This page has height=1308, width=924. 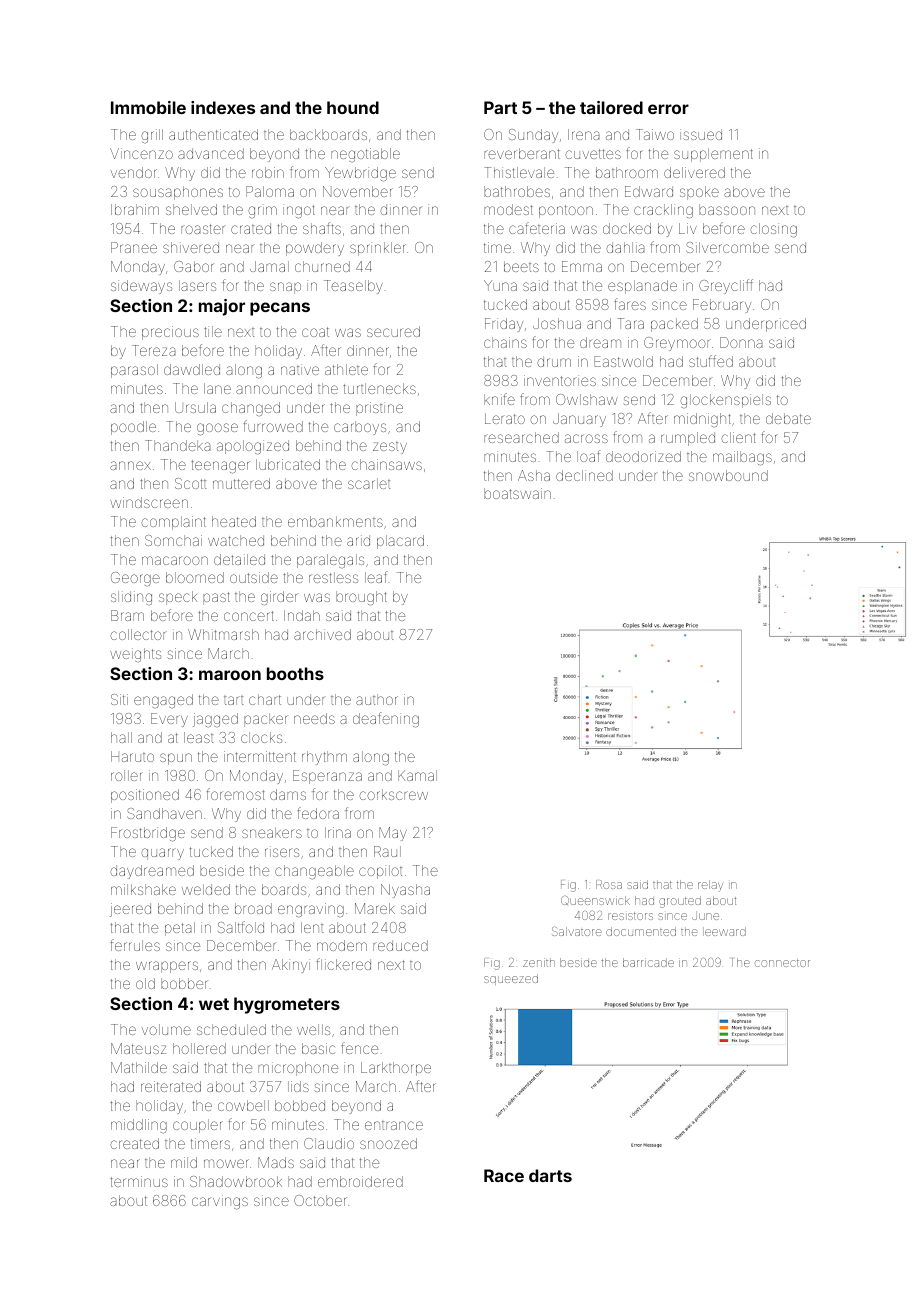 What do you see at coordinates (291, 966) in the page?
I see `Akinyi` at bounding box center [291, 966].
